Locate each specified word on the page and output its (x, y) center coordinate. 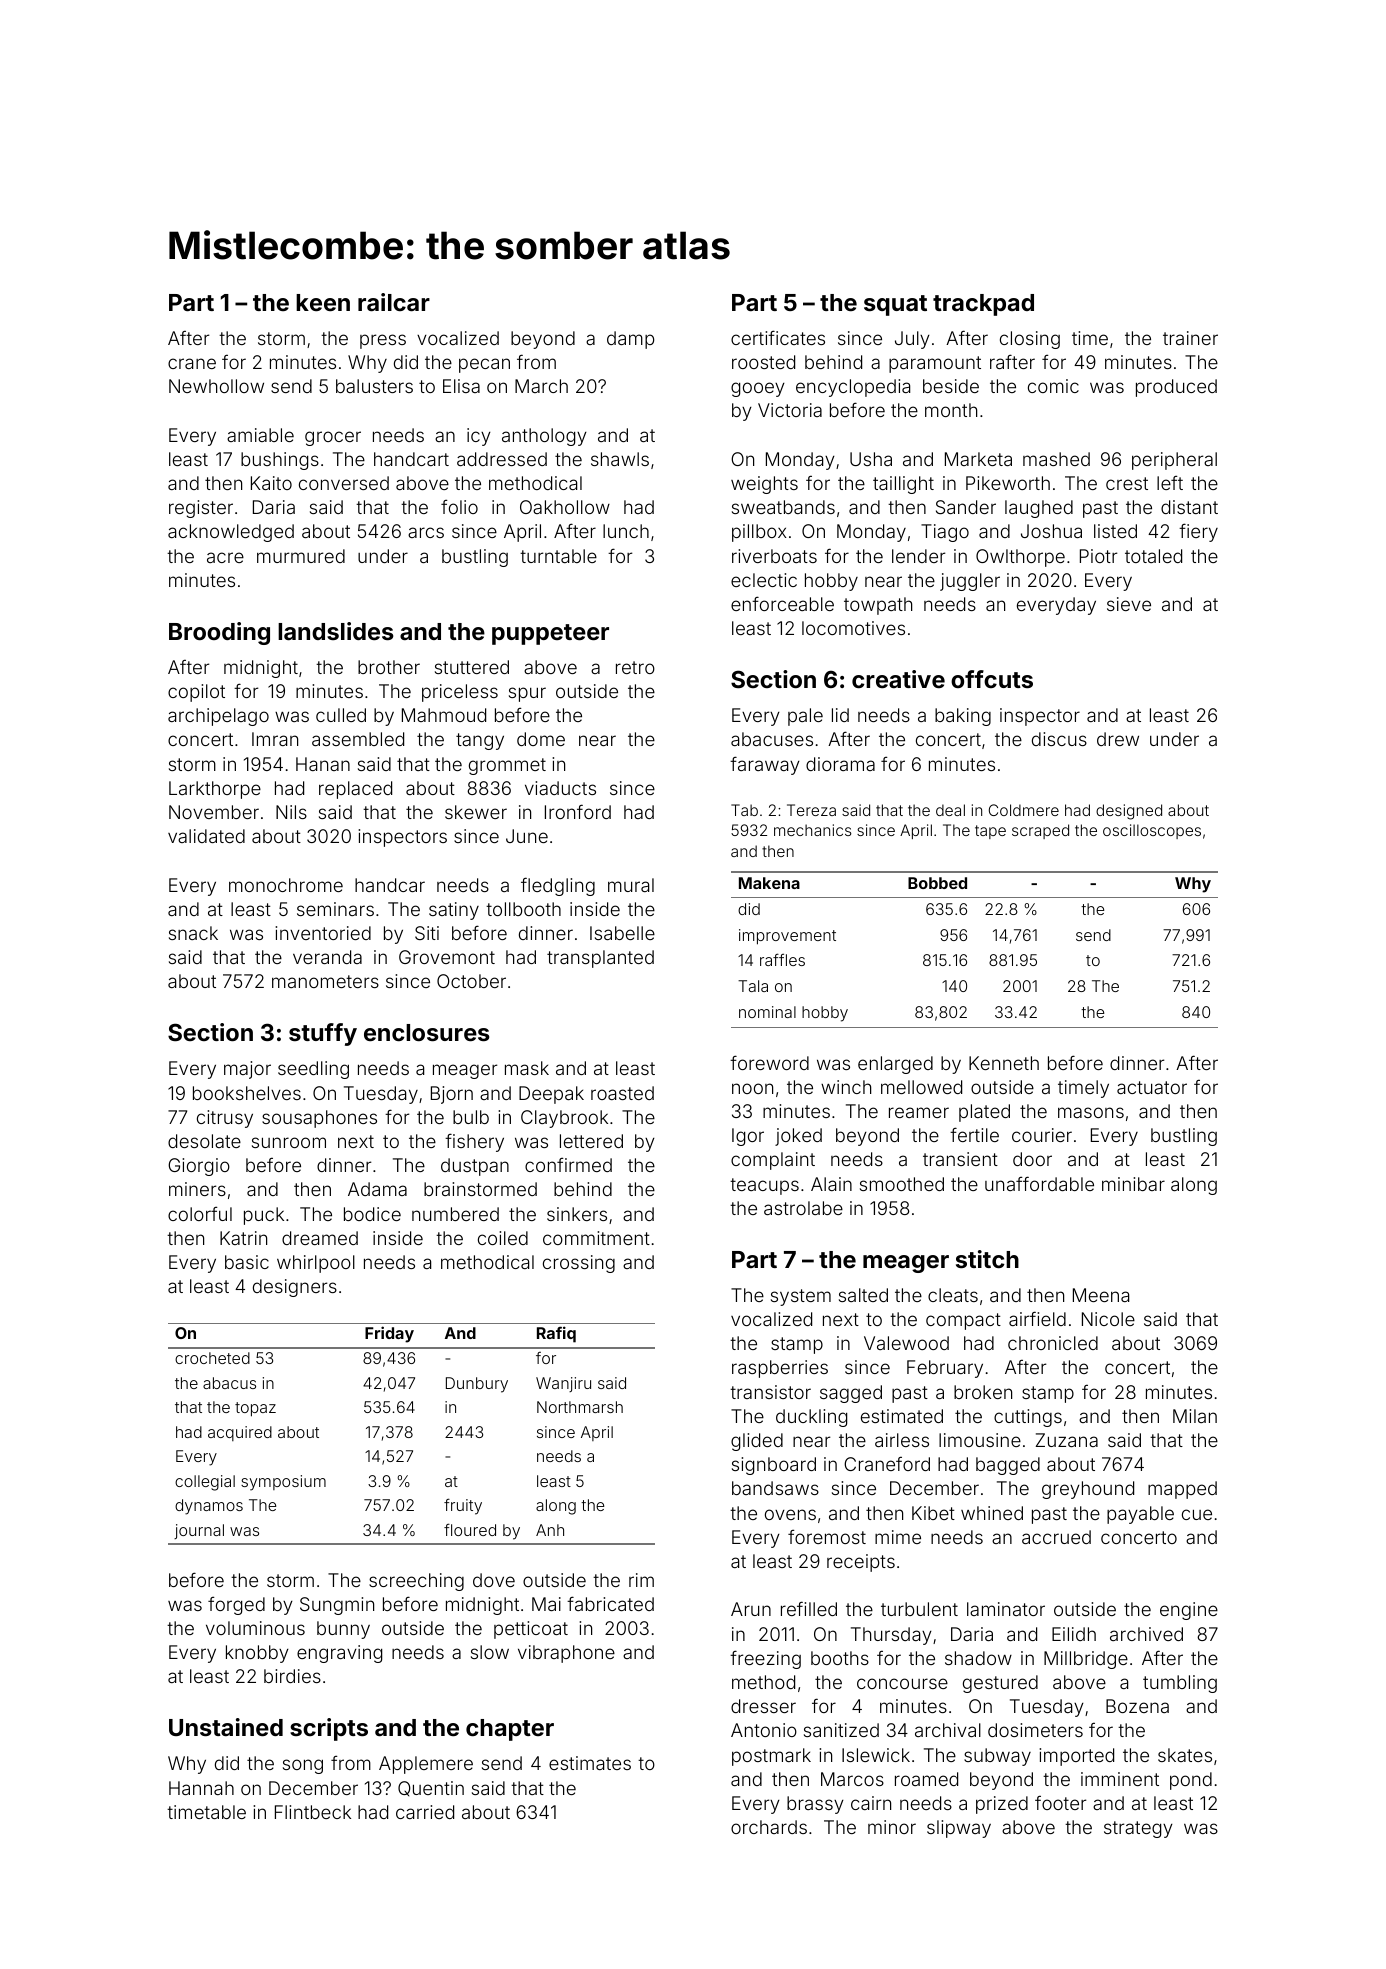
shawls (620, 459)
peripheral (1174, 461)
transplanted (600, 959)
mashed (1056, 459)
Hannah (201, 1788)
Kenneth (1004, 1063)
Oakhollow (565, 507)
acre (225, 557)
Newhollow (216, 386)
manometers (325, 981)
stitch (987, 1259)
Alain (831, 1184)
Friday (389, 1334)
